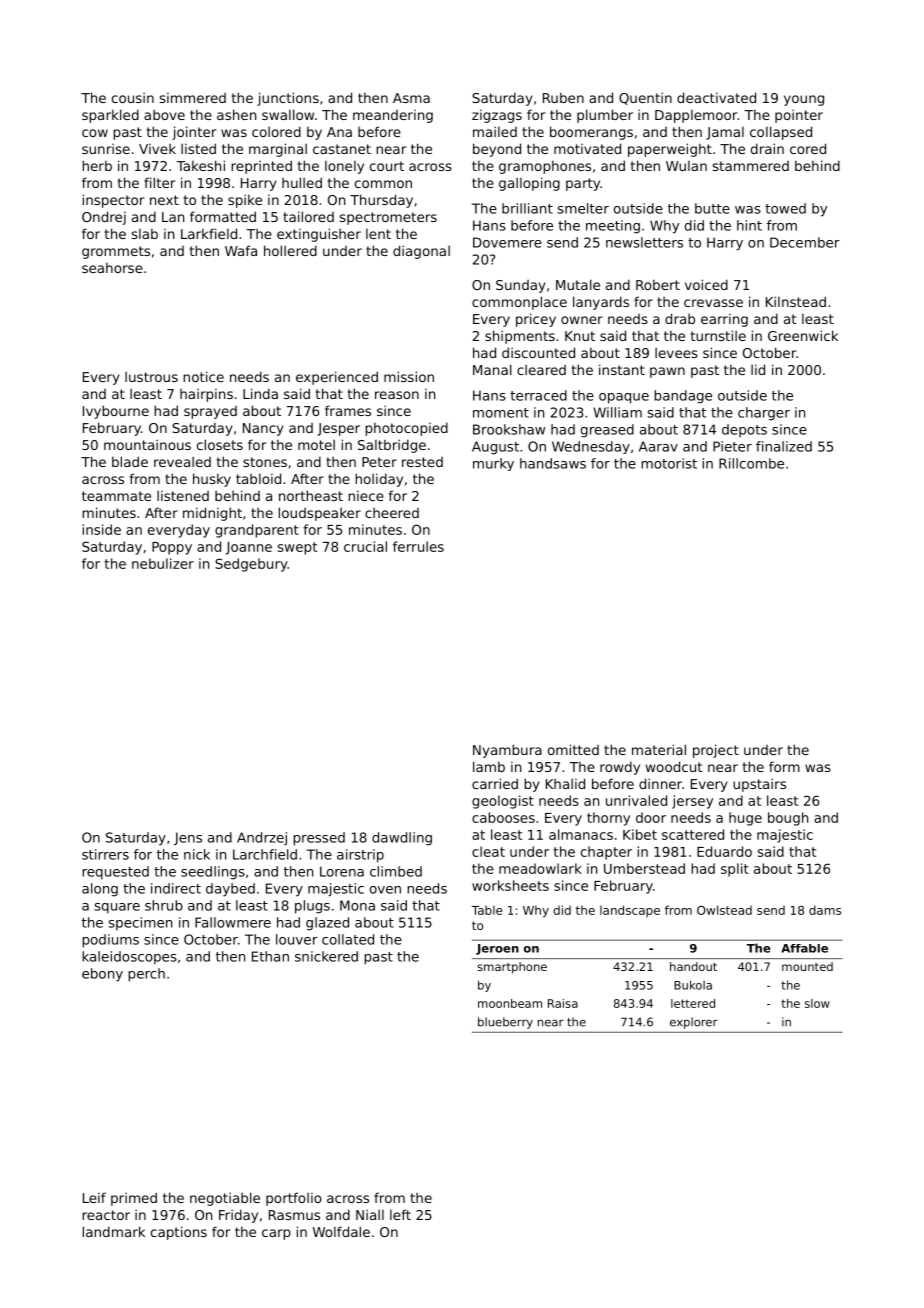  I want to click on moonbeam, so click(510, 1003).
